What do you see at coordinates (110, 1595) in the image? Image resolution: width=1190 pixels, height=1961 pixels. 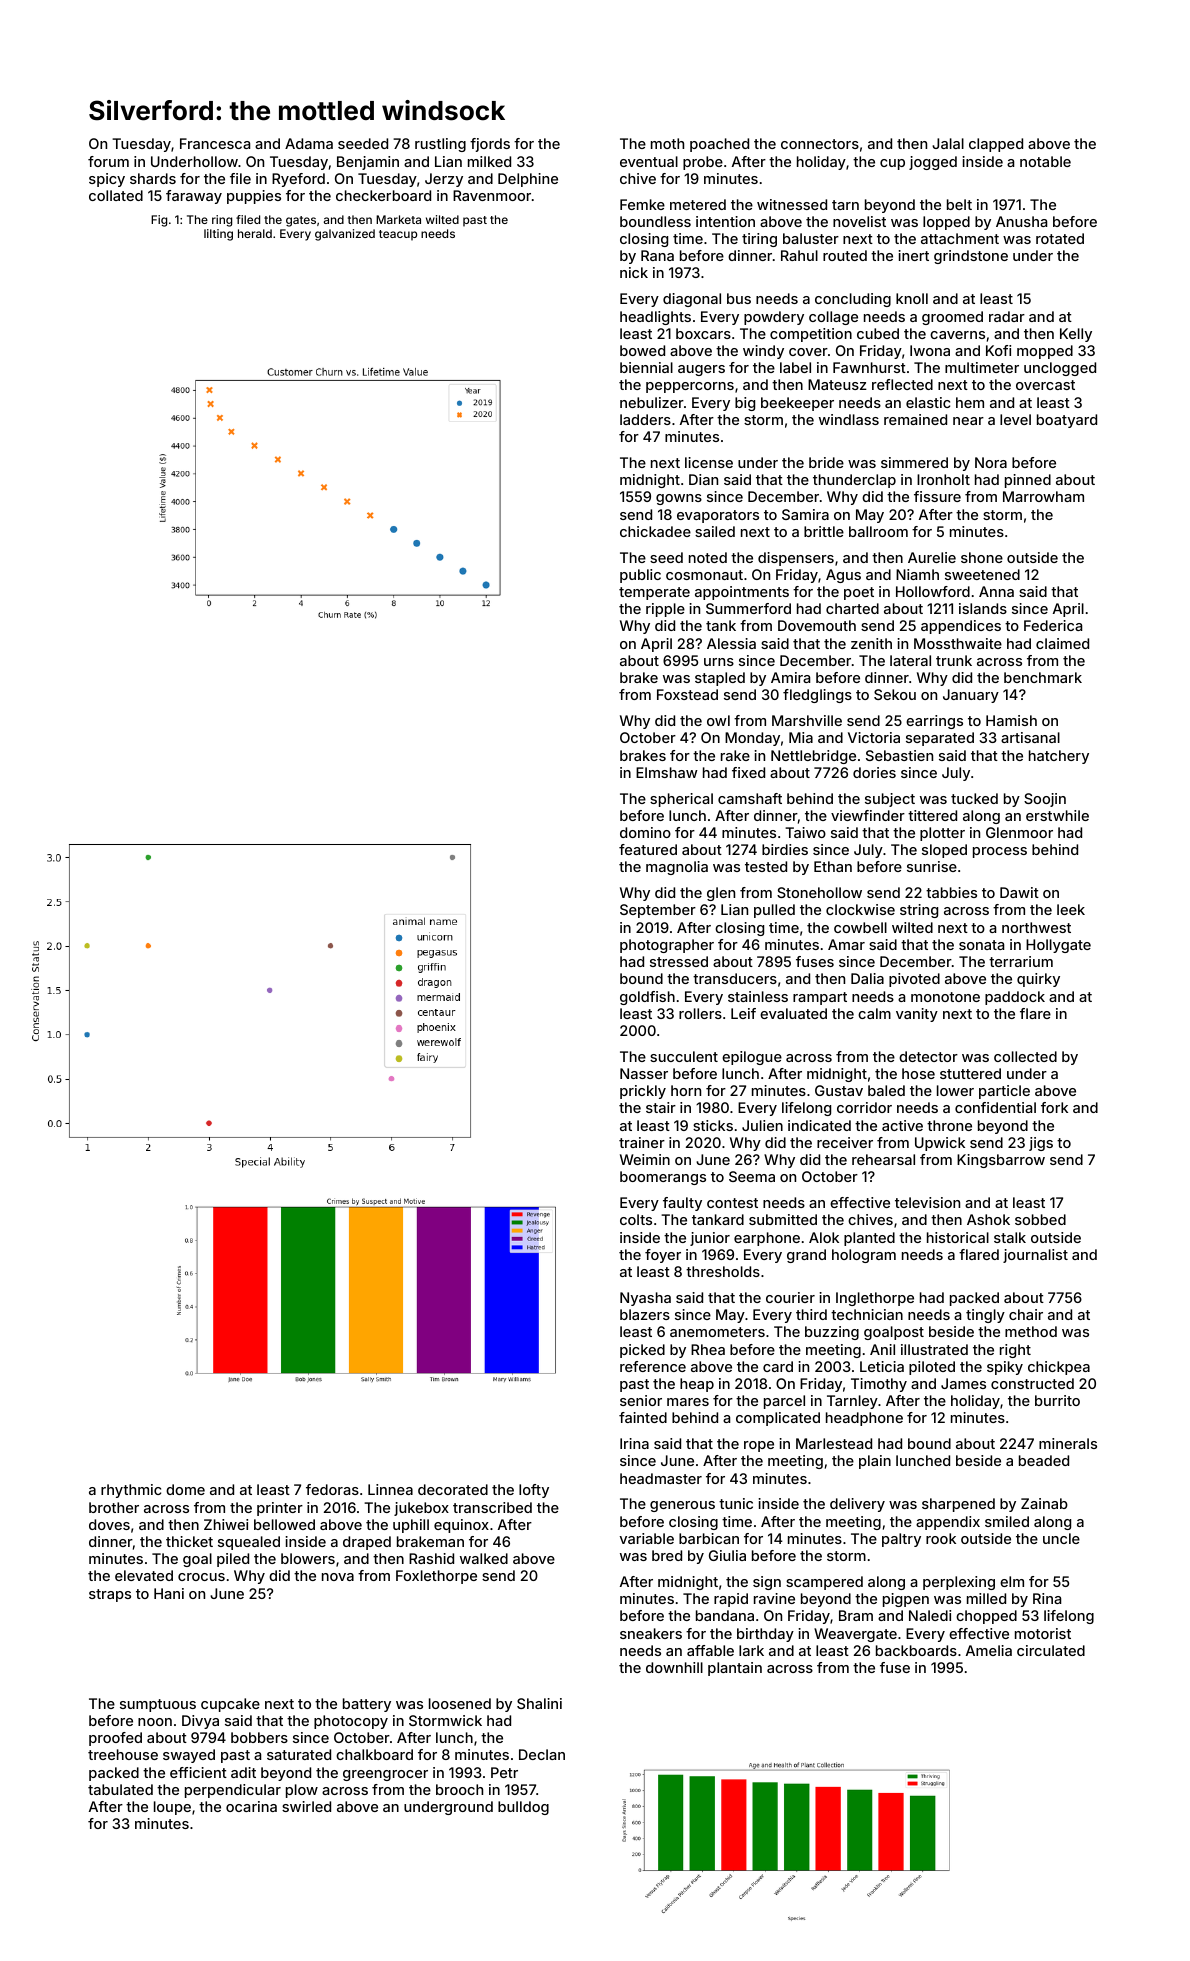 I see `straps` at bounding box center [110, 1595].
